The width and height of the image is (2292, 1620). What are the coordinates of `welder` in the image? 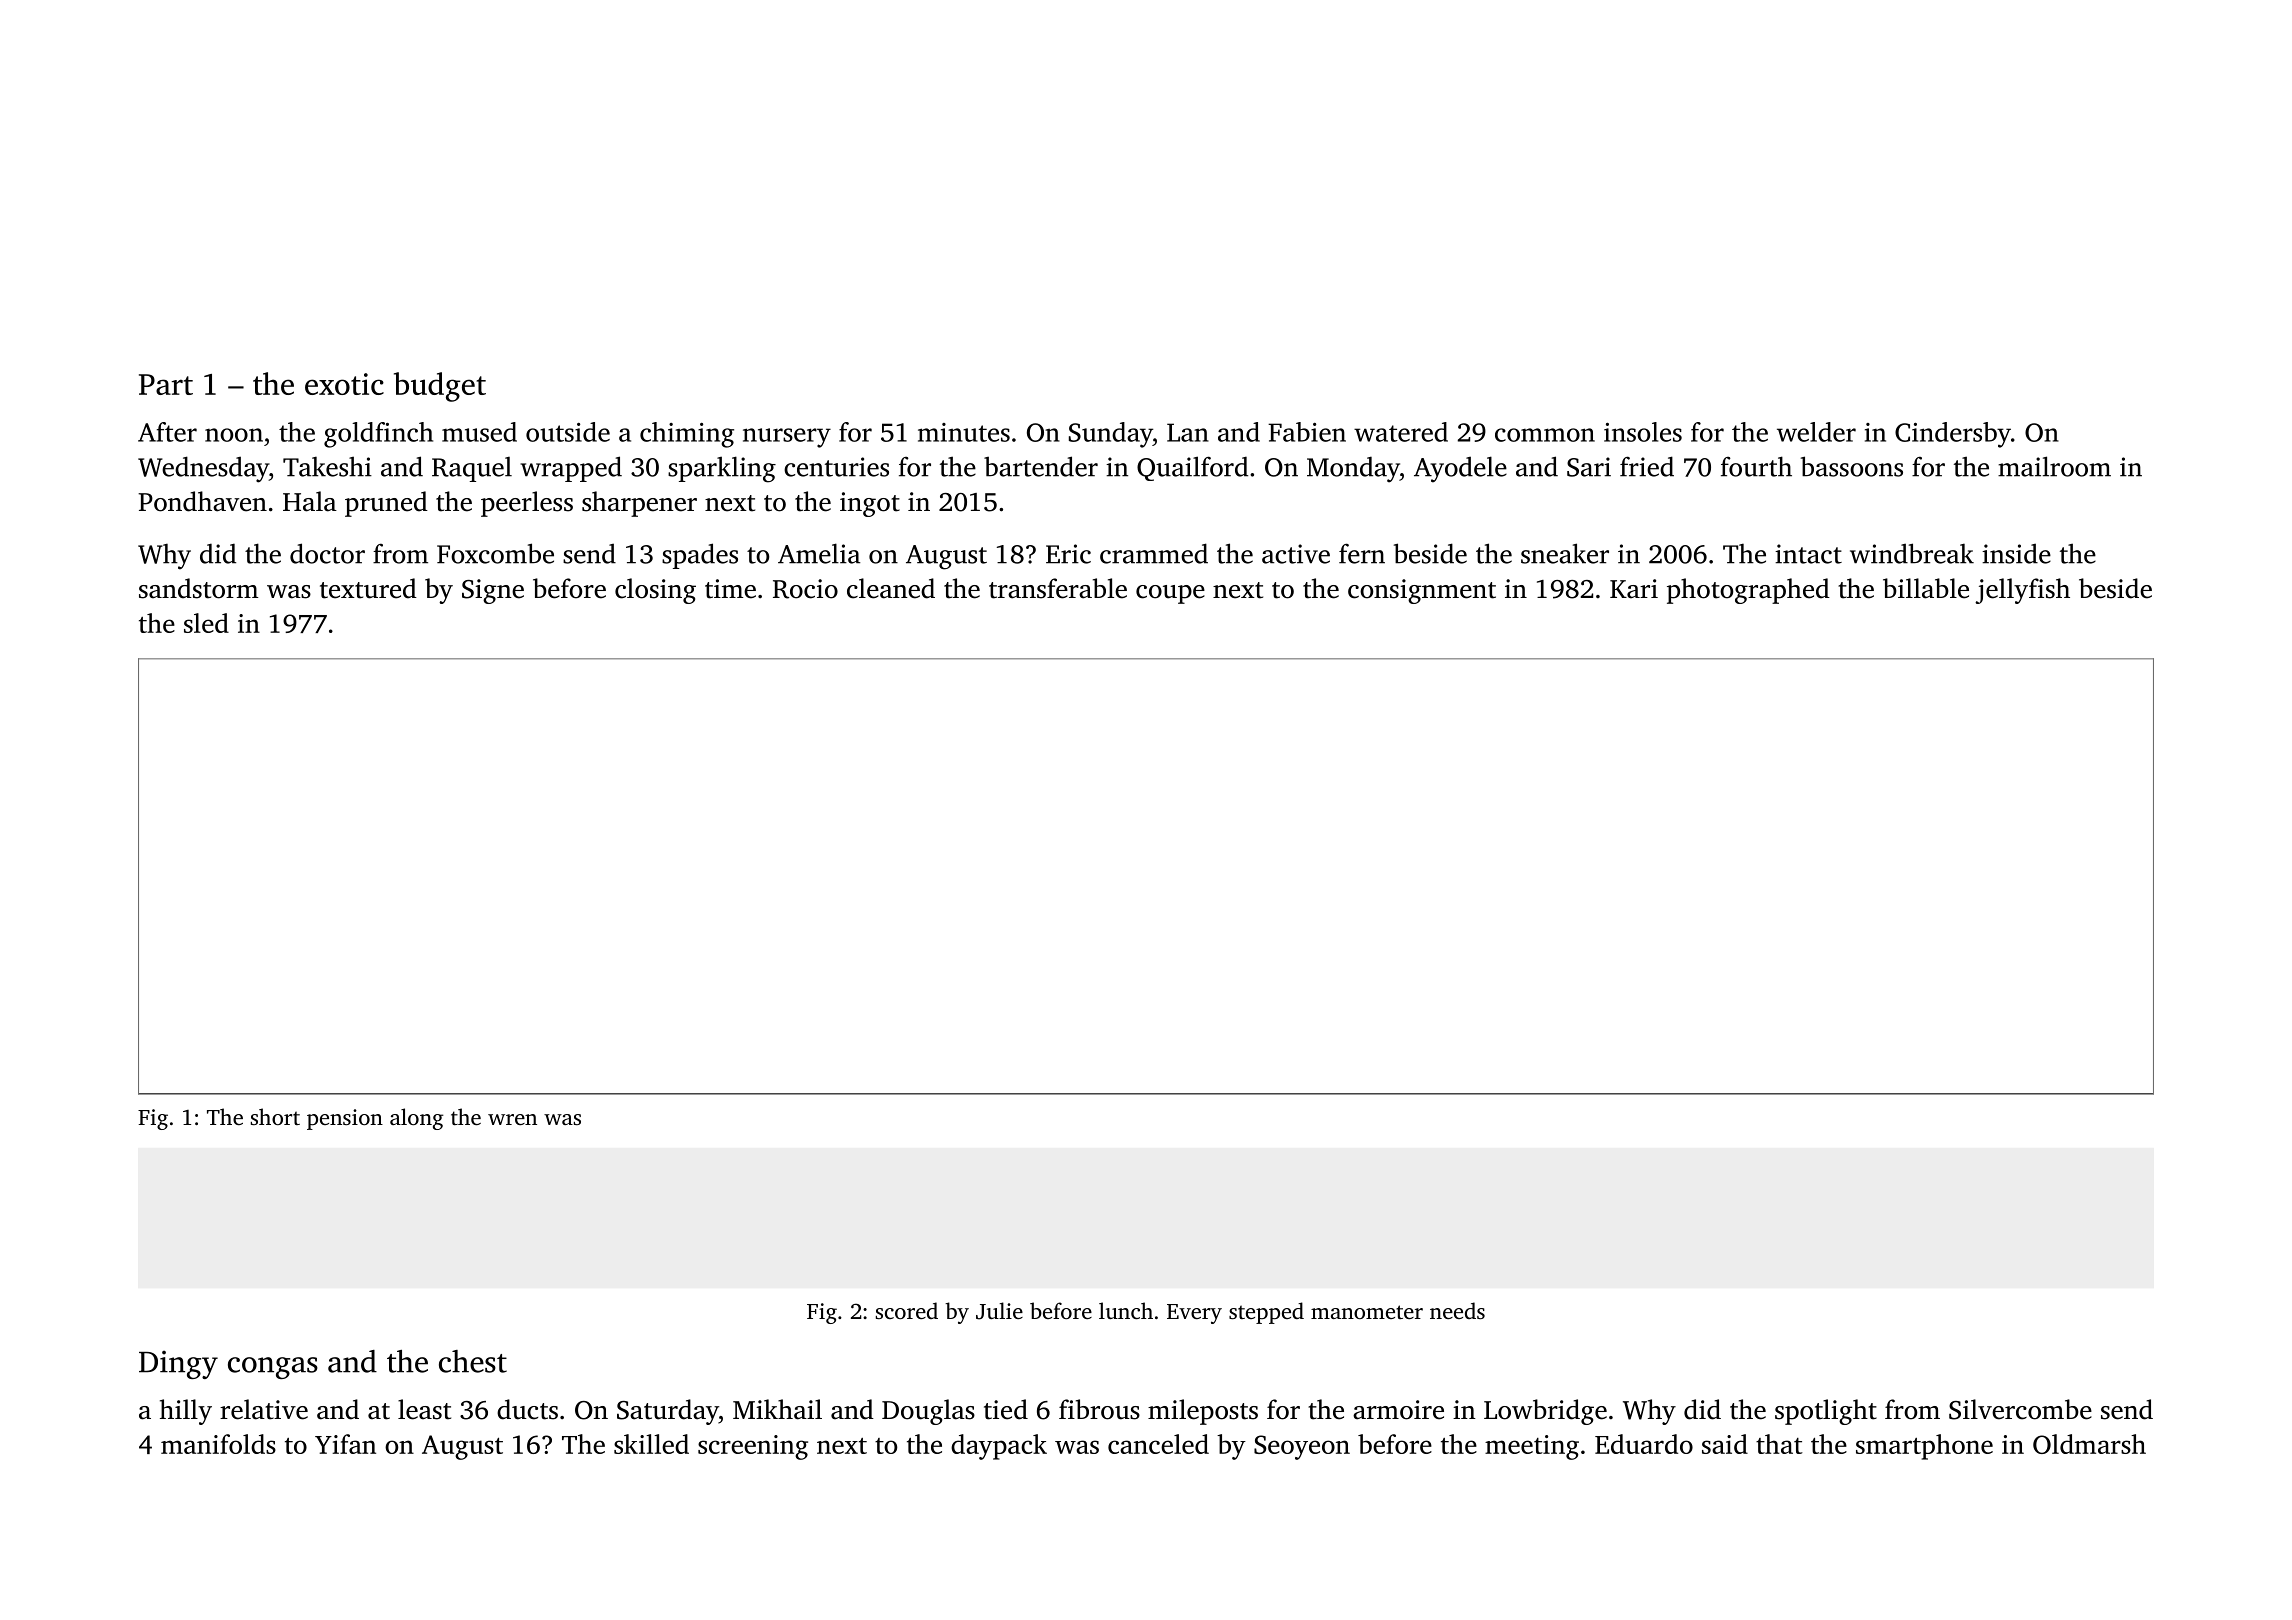 It's located at (1816, 432).
